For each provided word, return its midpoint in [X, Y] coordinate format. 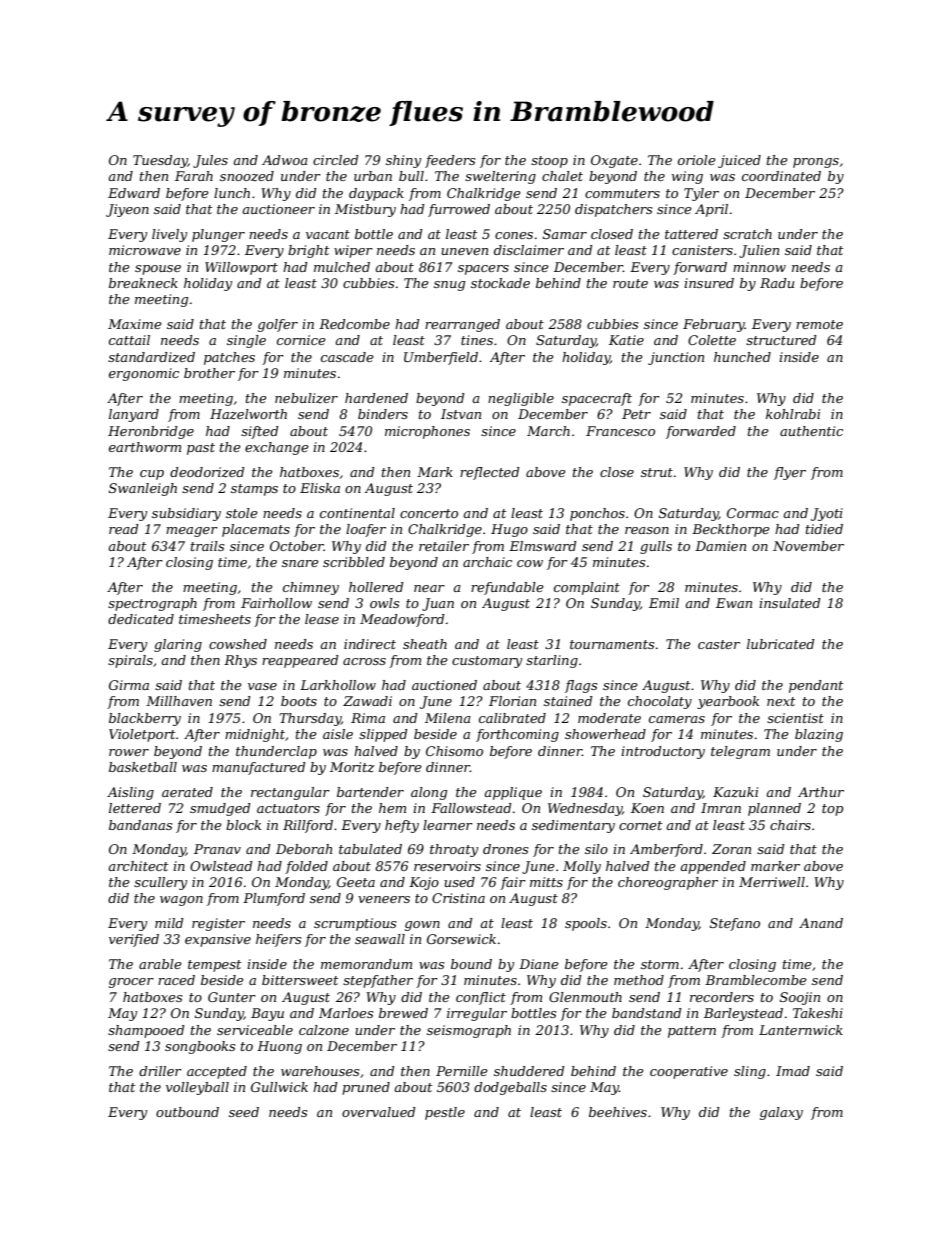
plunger [218, 235]
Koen [647, 808]
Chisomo [454, 751]
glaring [178, 645]
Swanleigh [143, 489]
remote [819, 324]
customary [487, 662]
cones [514, 235]
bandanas [140, 825]
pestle [445, 1113]
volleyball [197, 1088]
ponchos [597, 514]
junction [676, 358]
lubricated [781, 644]
